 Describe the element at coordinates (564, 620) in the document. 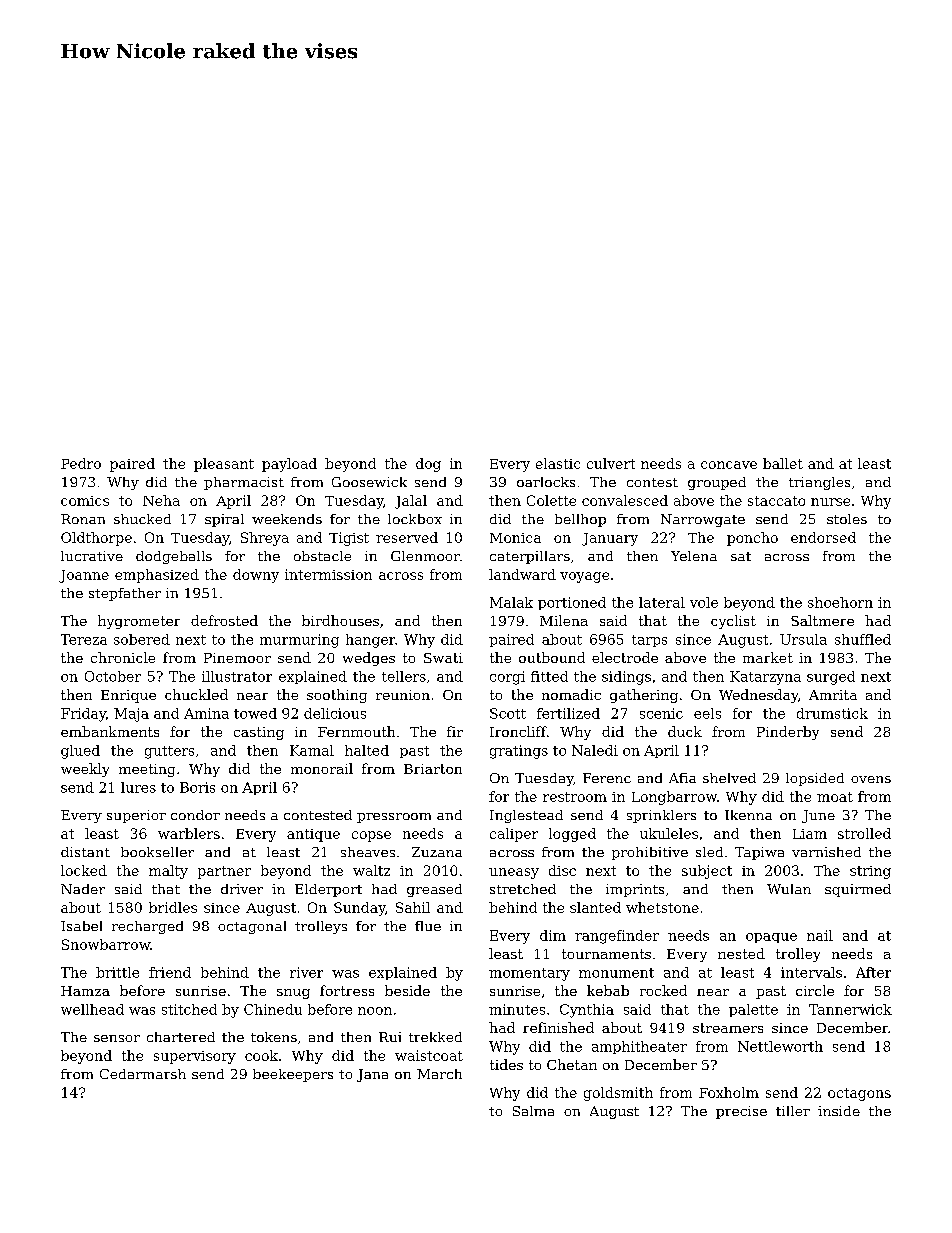

I see `Milena` at that location.
